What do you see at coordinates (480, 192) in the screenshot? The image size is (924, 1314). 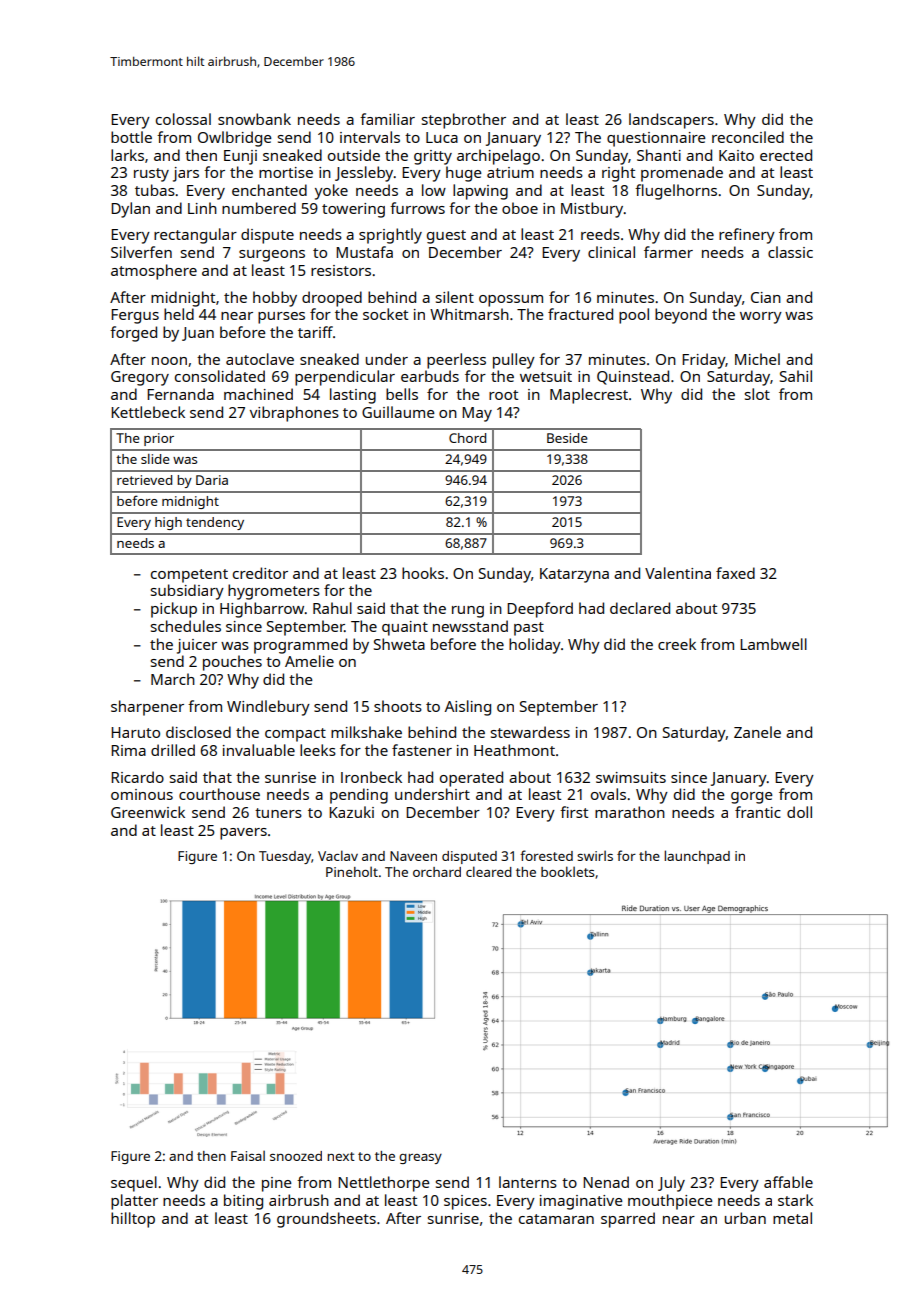 I see `lapwing` at bounding box center [480, 192].
